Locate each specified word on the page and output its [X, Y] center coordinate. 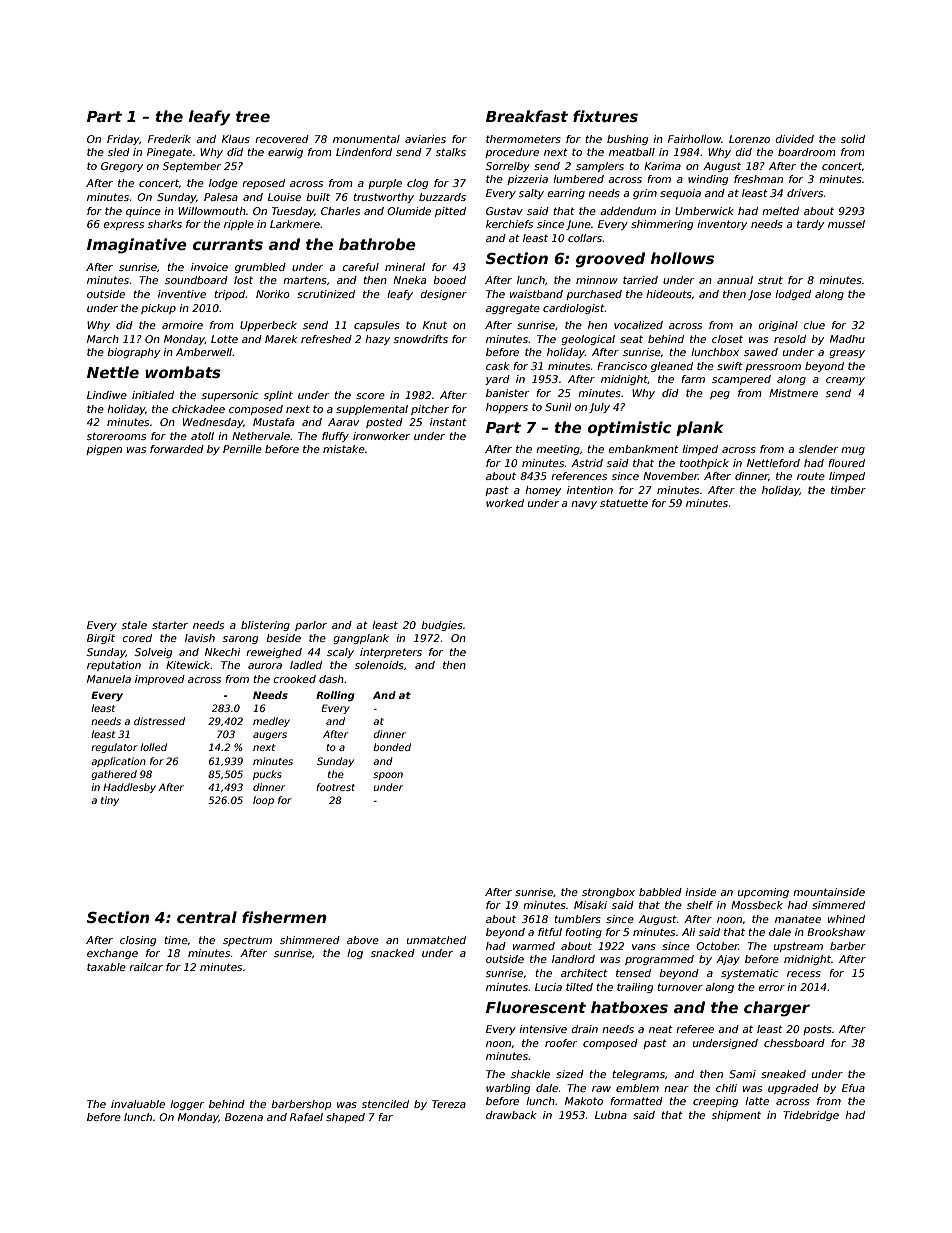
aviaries [425, 139]
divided [795, 139]
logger [187, 1105]
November [670, 476]
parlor [311, 626]
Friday [123, 140]
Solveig [153, 653]
